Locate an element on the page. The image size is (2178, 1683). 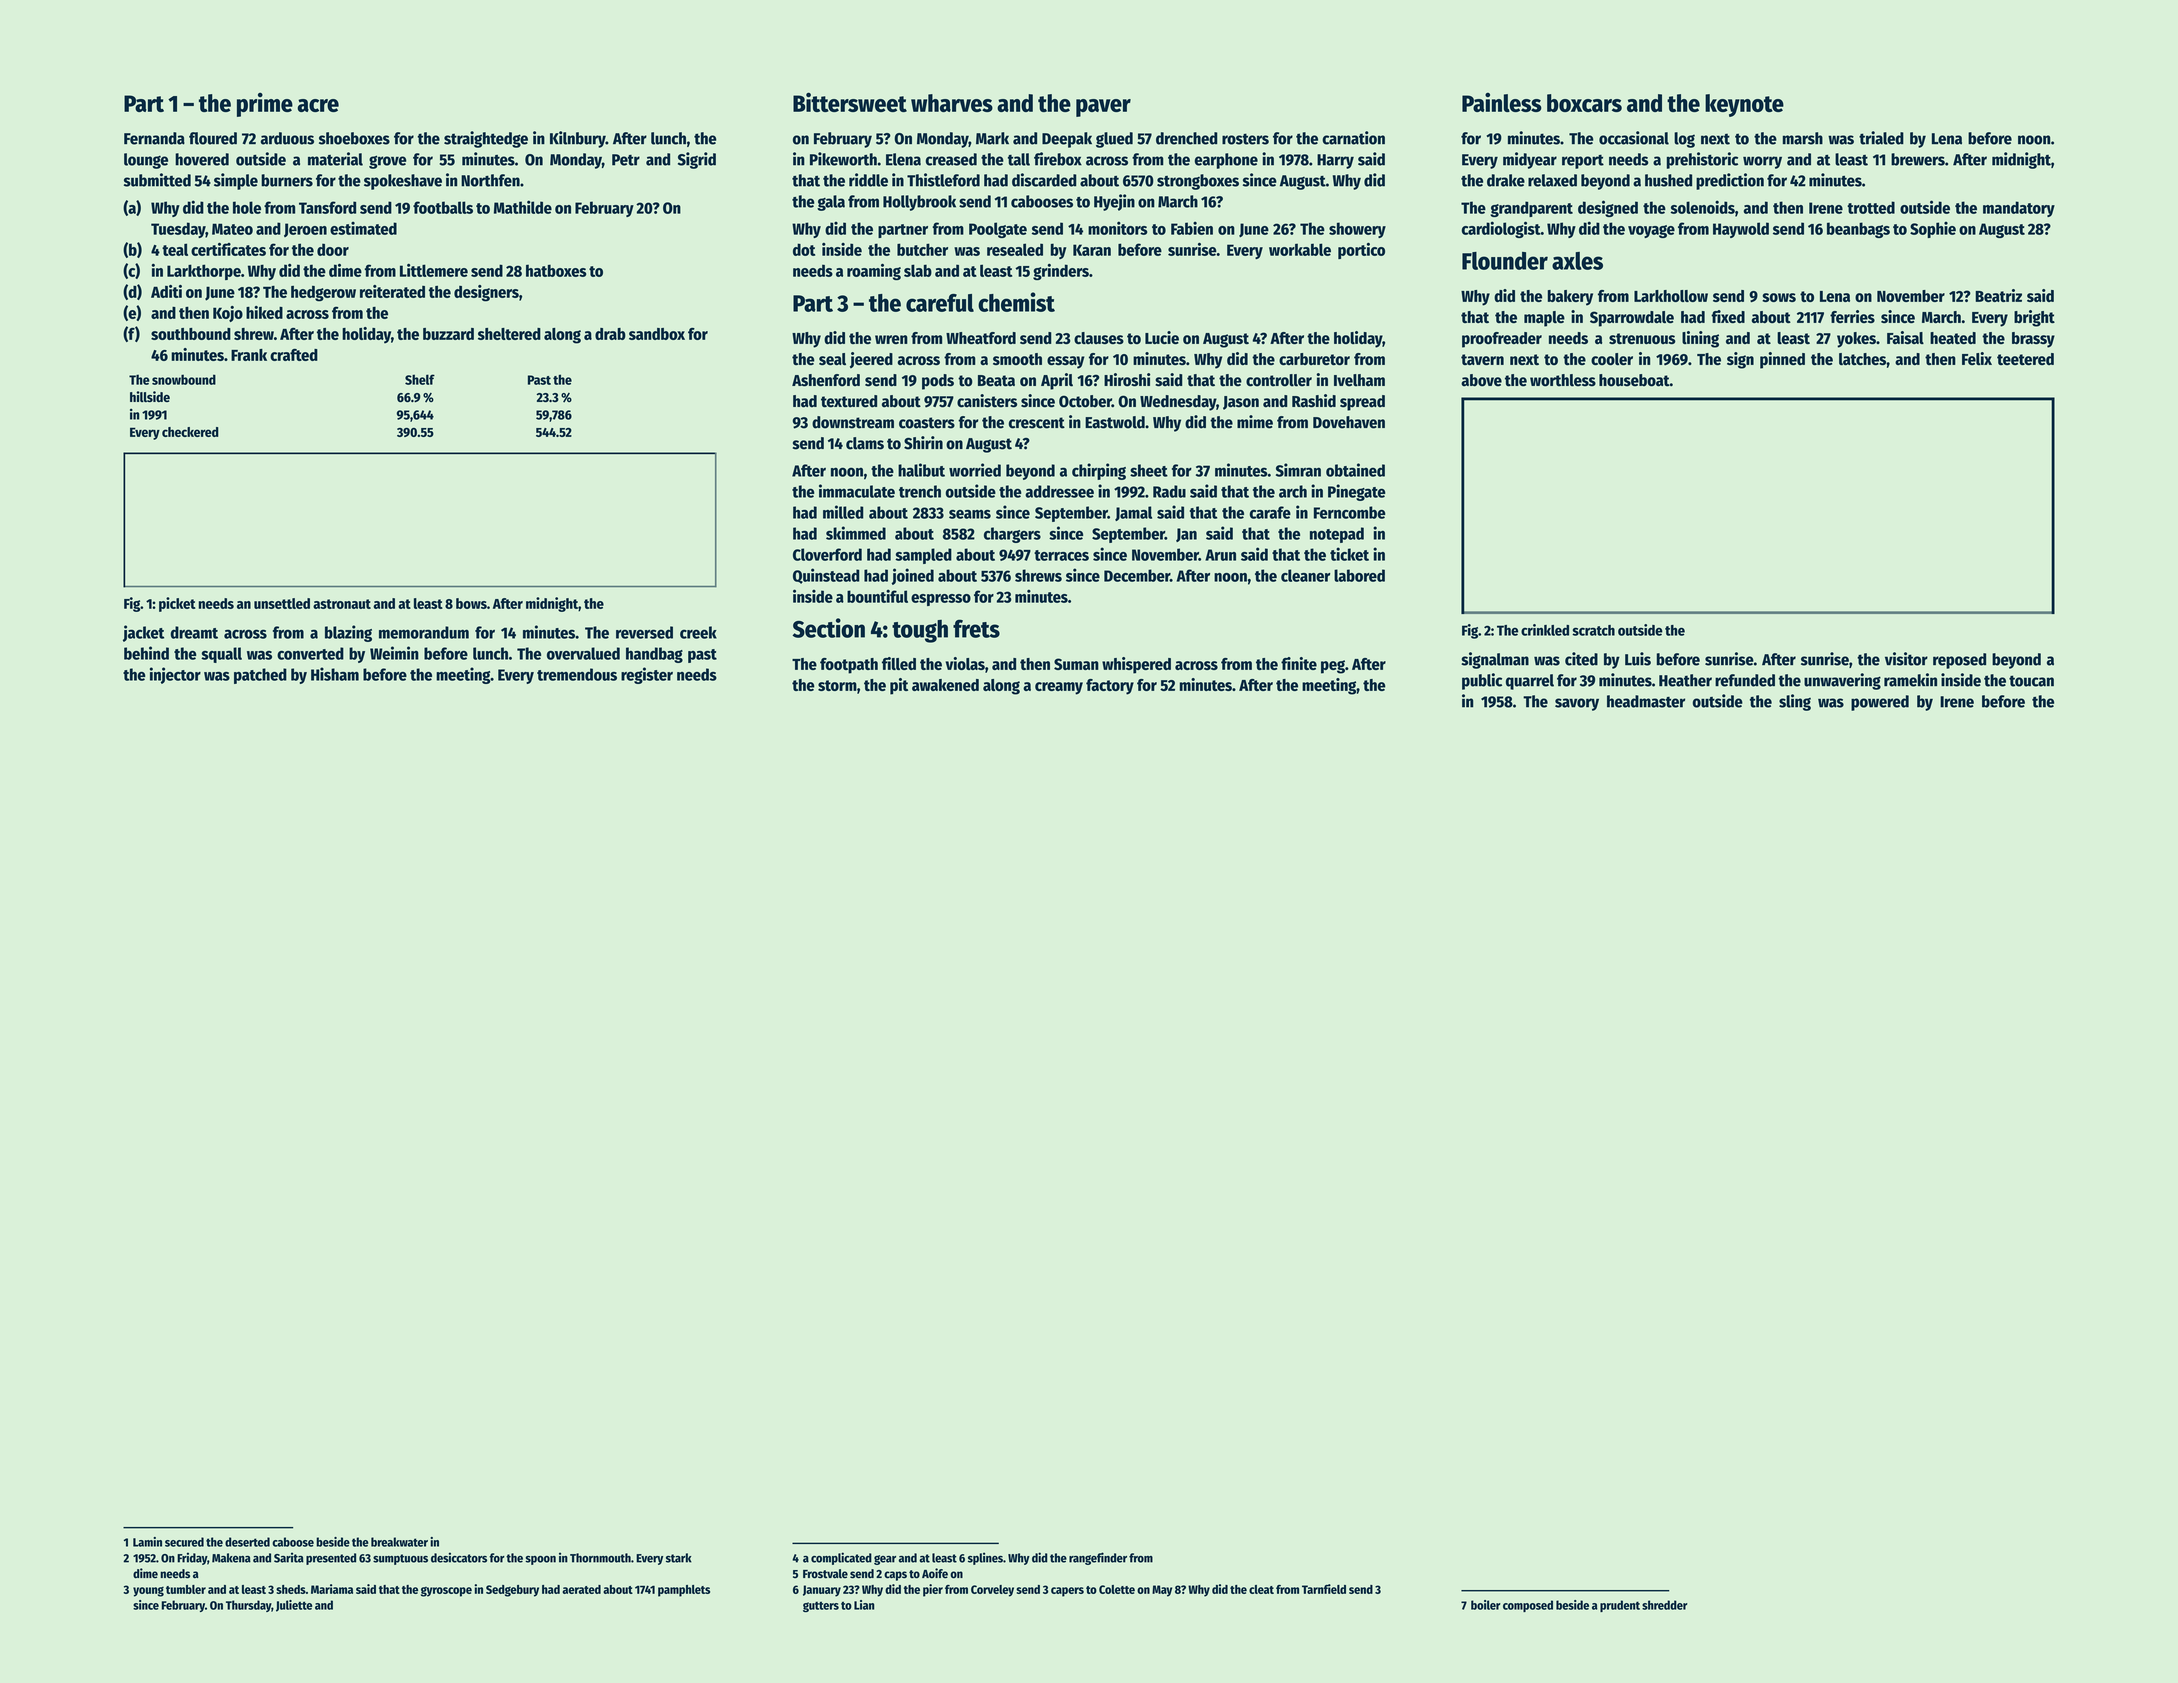
rangefinder is located at coordinates (1098, 1558).
